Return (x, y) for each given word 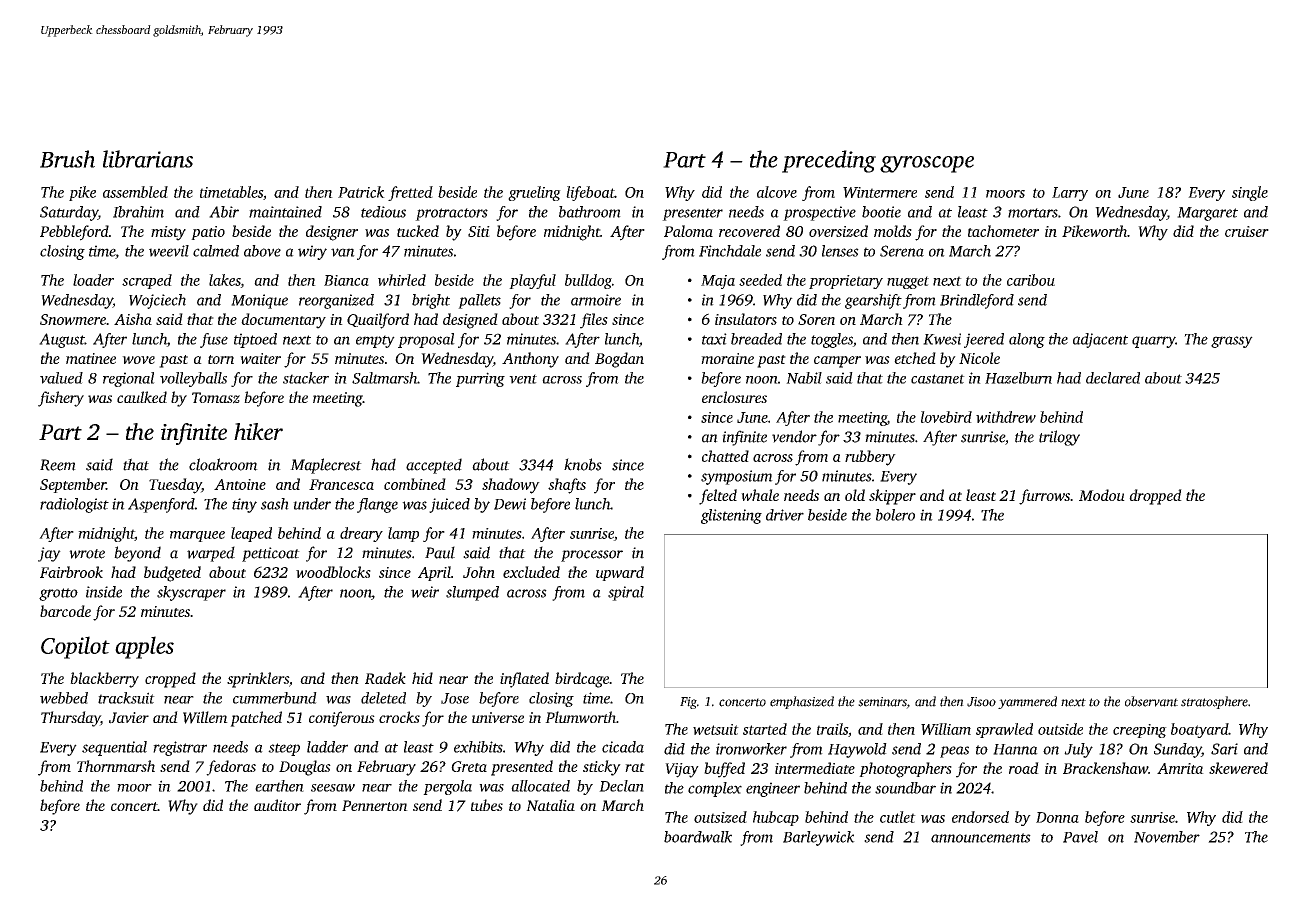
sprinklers (258, 680)
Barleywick (819, 838)
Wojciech (157, 301)
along (1027, 340)
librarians (148, 159)
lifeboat (590, 193)
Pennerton (375, 805)
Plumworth (580, 717)
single (1250, 193)
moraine (727, 358)
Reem (58, 465)
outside (1060, 729)
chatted (725, 456)
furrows (1044, 497)
